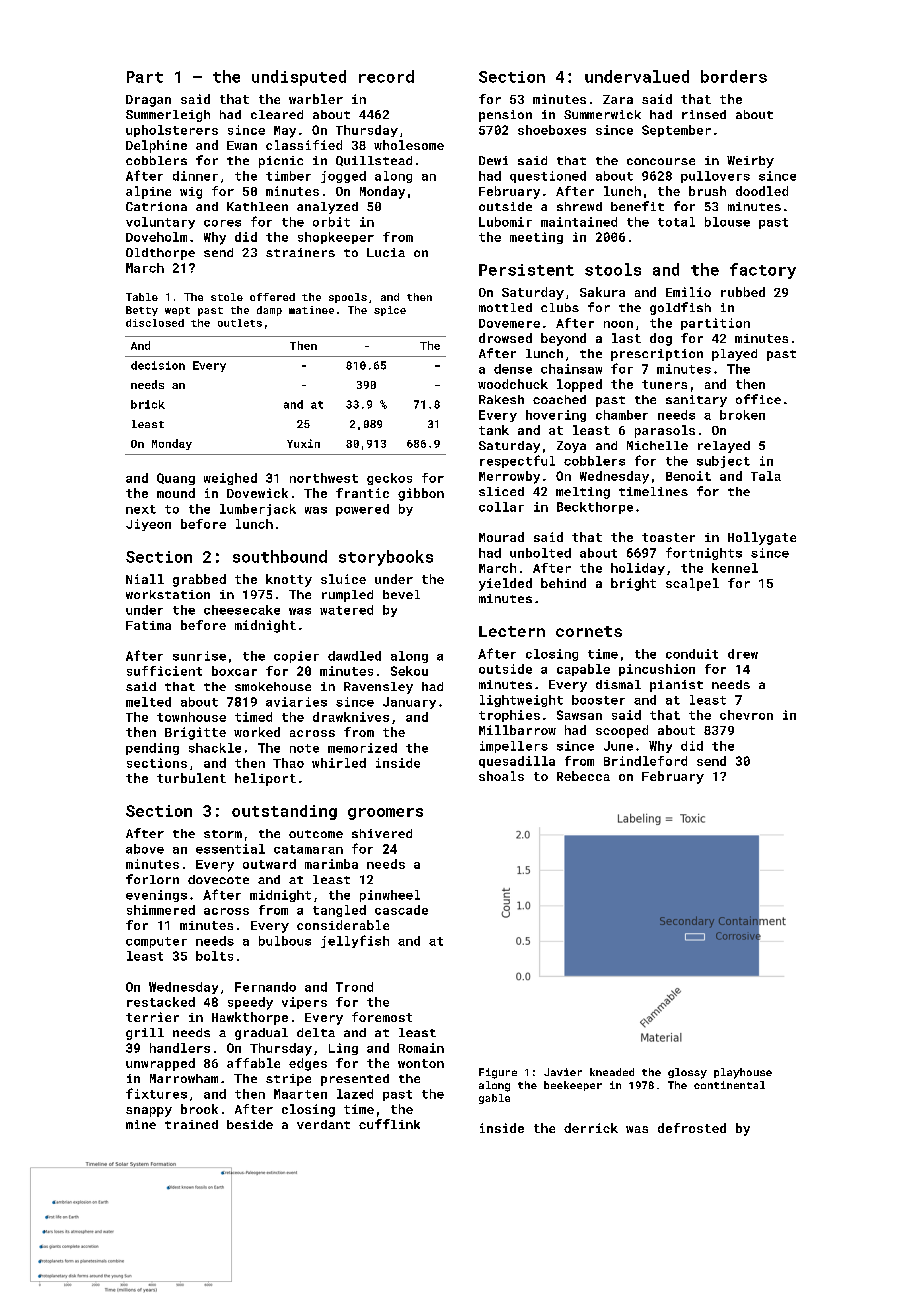 The width and height of the screenshot is (924, 1314). Describe the element at coordinates (141, 1124) in the screenshot. I see `mine` at that location.
